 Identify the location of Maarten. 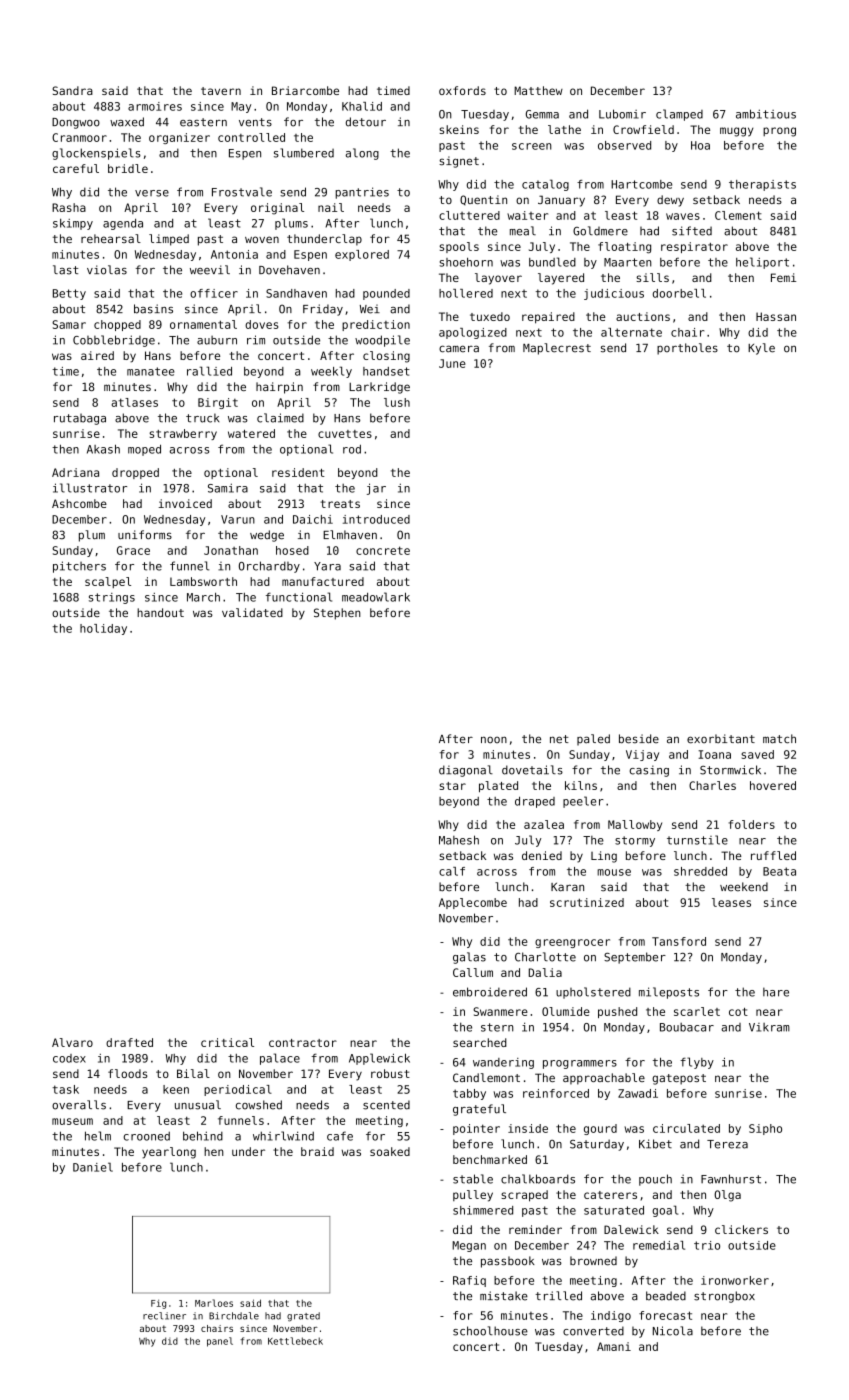
(628, 262).
